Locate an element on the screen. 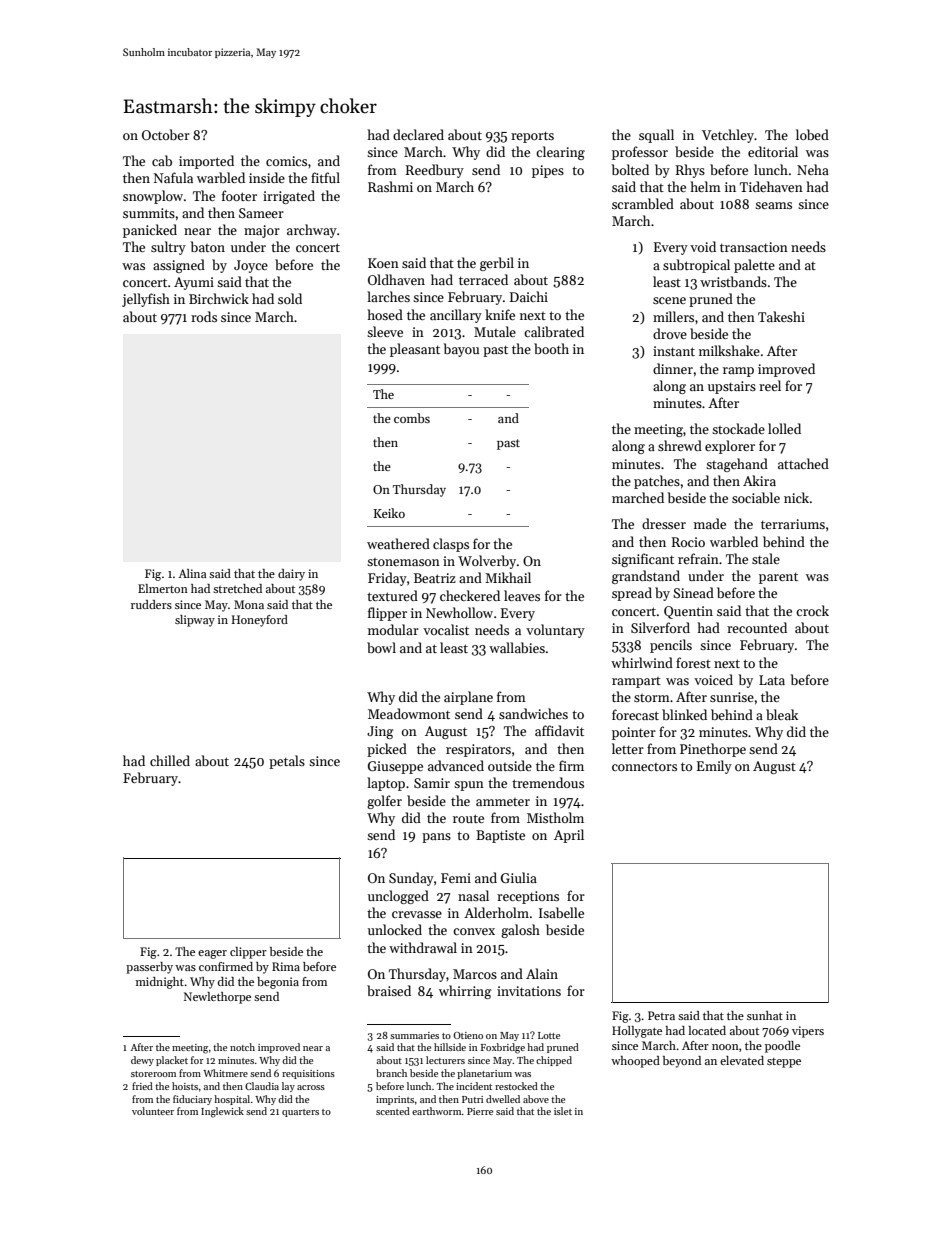 The width and height of the screenshot is (952, 1233). instant is located at coordinates (674, 351).
